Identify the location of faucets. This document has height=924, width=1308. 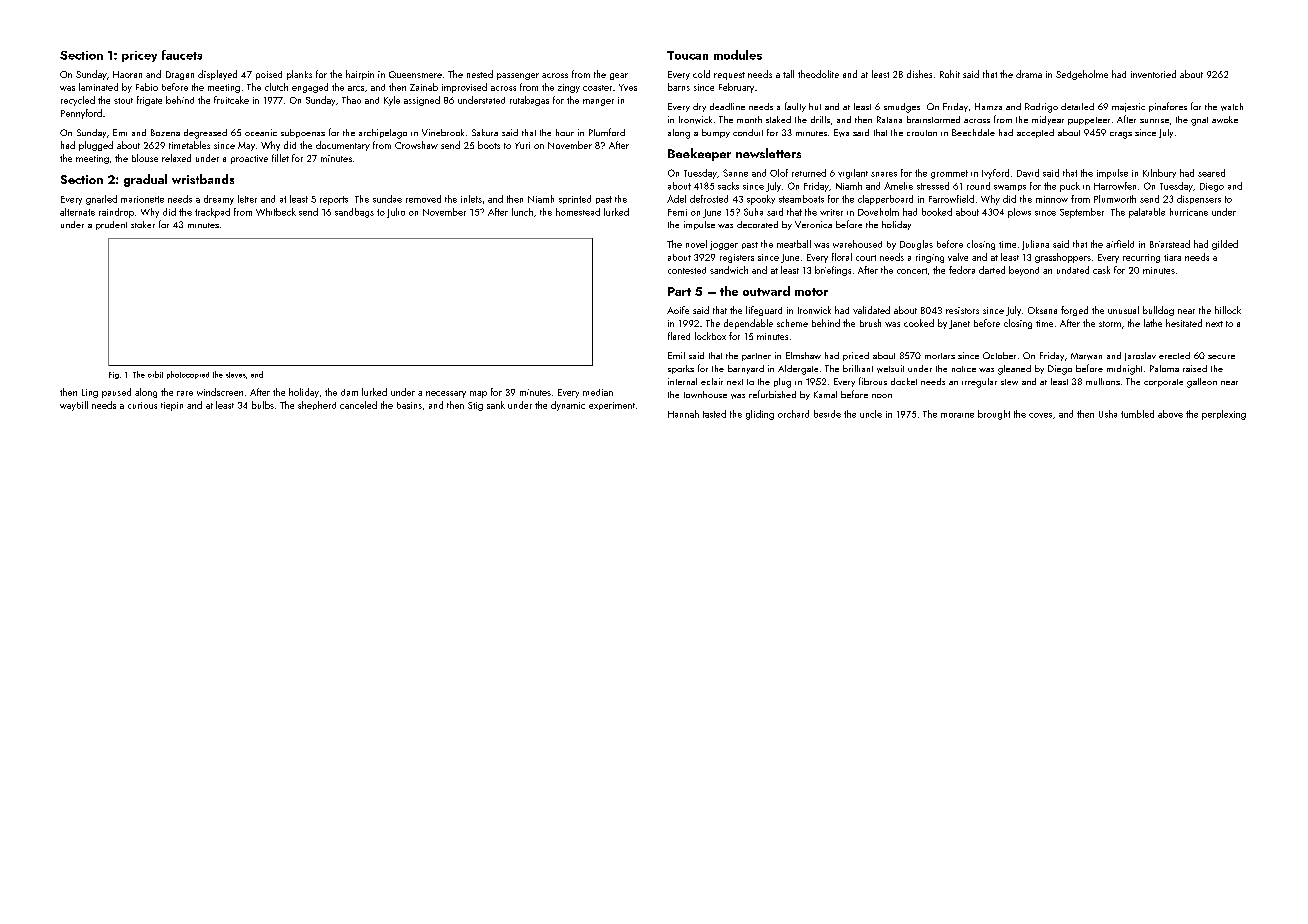
(182, 55).
